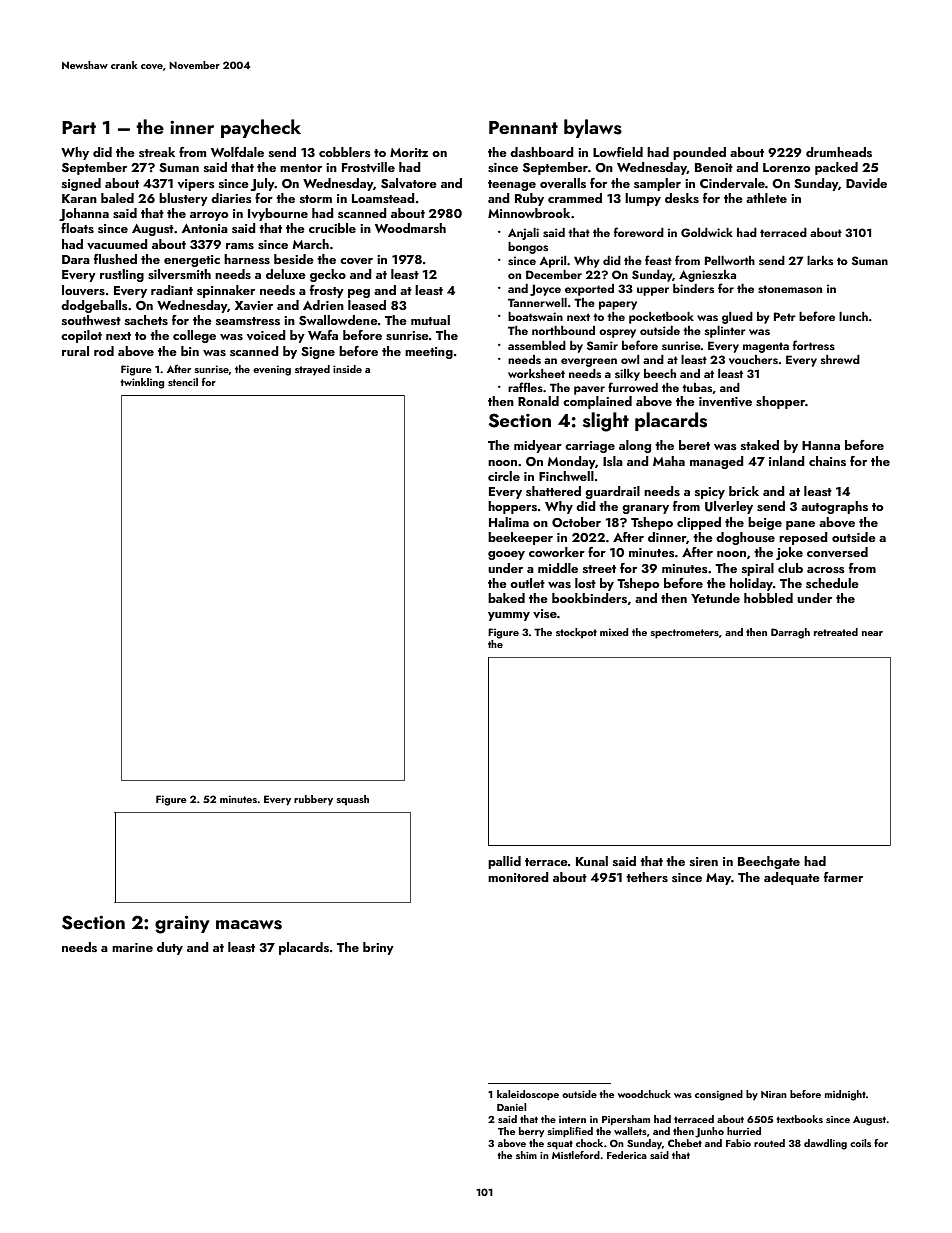 This image has width=952, height=1233. Describe the element at coordinates (142, 383) in the image. I see `twinkling` at that location.
